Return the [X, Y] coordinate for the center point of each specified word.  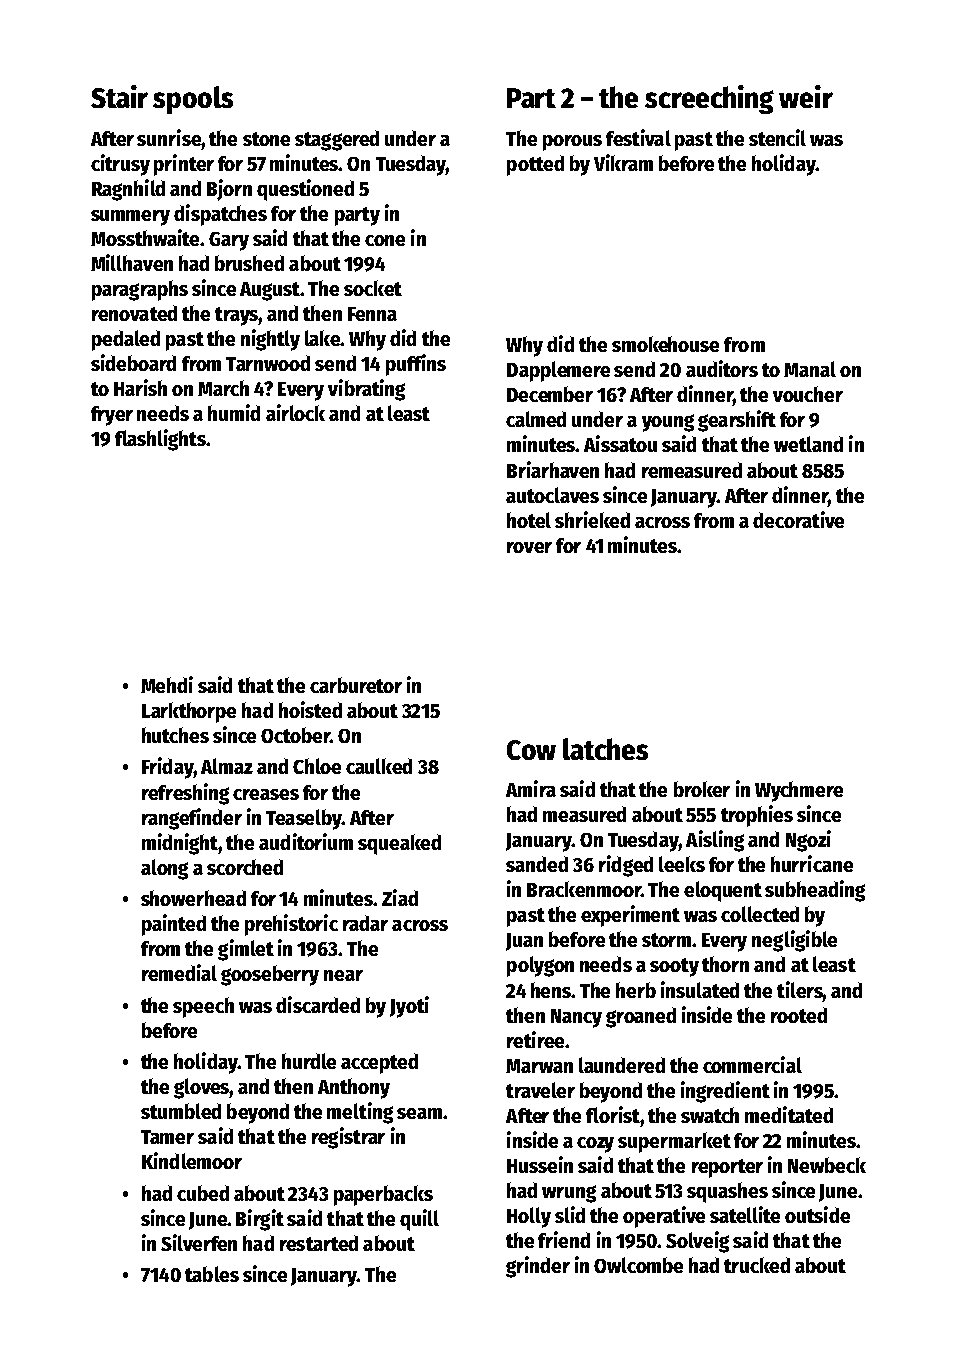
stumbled [181, 1111]
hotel [529, 520]
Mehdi [167, 684]
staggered [337, 140]
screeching [709, 99]
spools [193, 100]
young [668, 423]
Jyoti [409, 1007]
